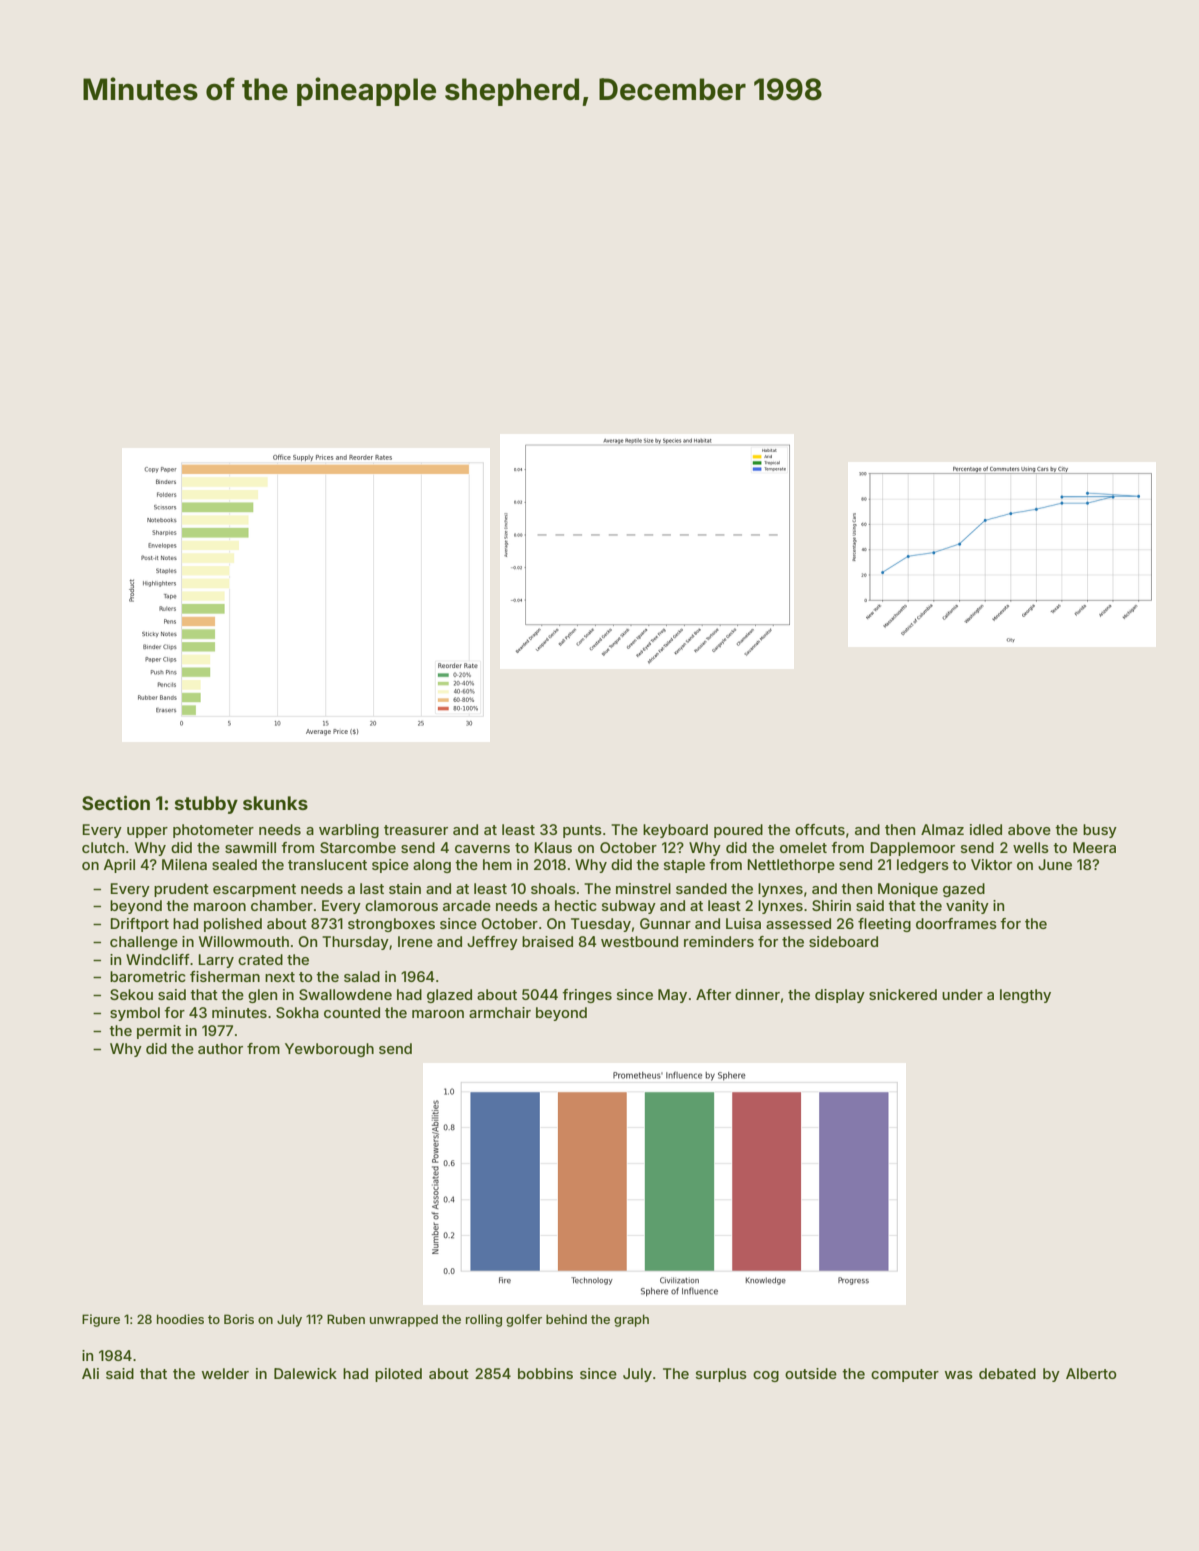  I want to click on warbling, so click(349, 831).
